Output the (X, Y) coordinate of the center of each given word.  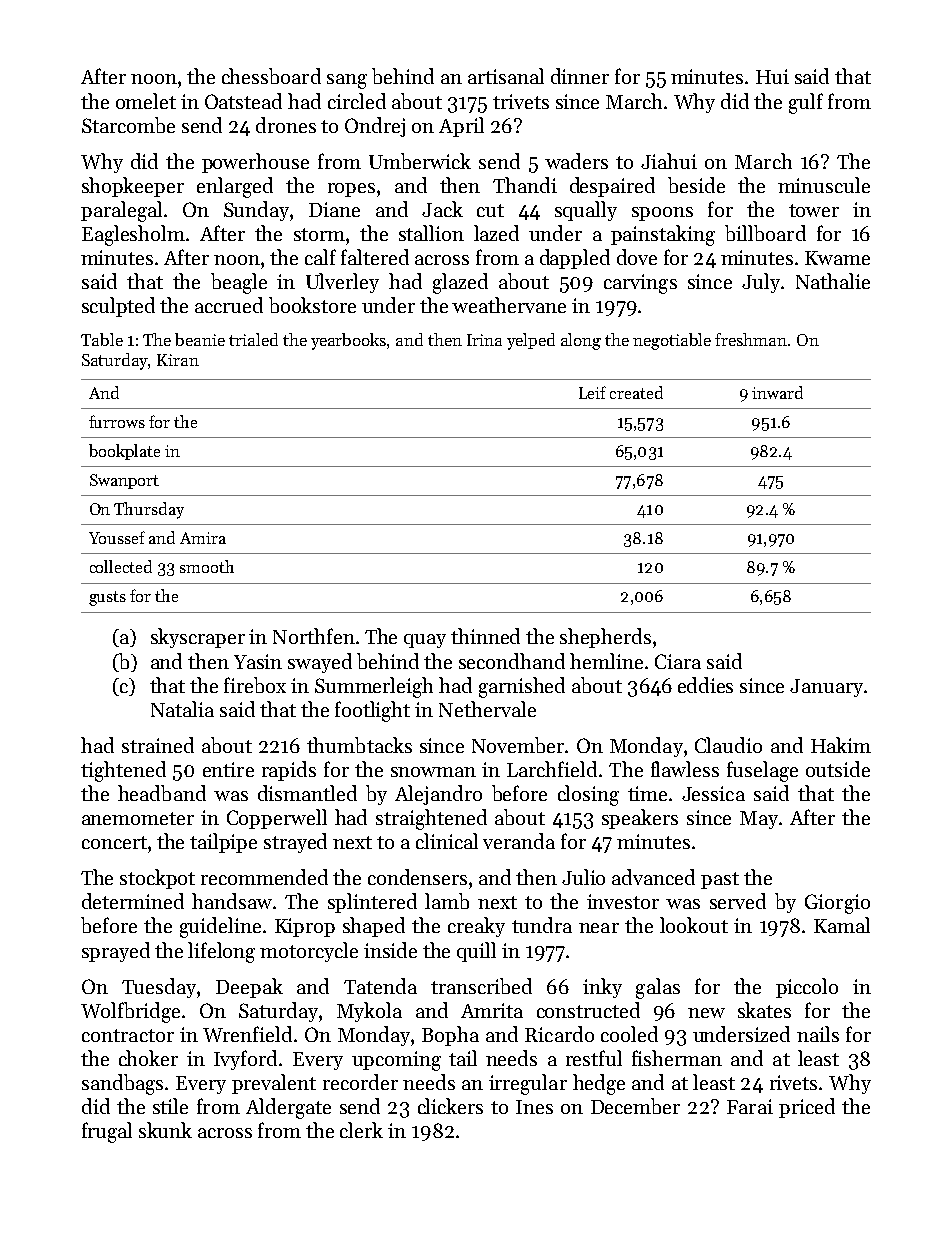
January (826, 688)
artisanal (506, 76)
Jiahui (669, 161)
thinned (485, 636)
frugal (107, 1132)
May (759, 820)
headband (162, 793)
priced (807, 1108)
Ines (534, 1107)
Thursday (149, 510)
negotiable (672, 341)
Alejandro (438, 795)
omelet (146, 101)
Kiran (178, 360)
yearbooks (349, 341)
